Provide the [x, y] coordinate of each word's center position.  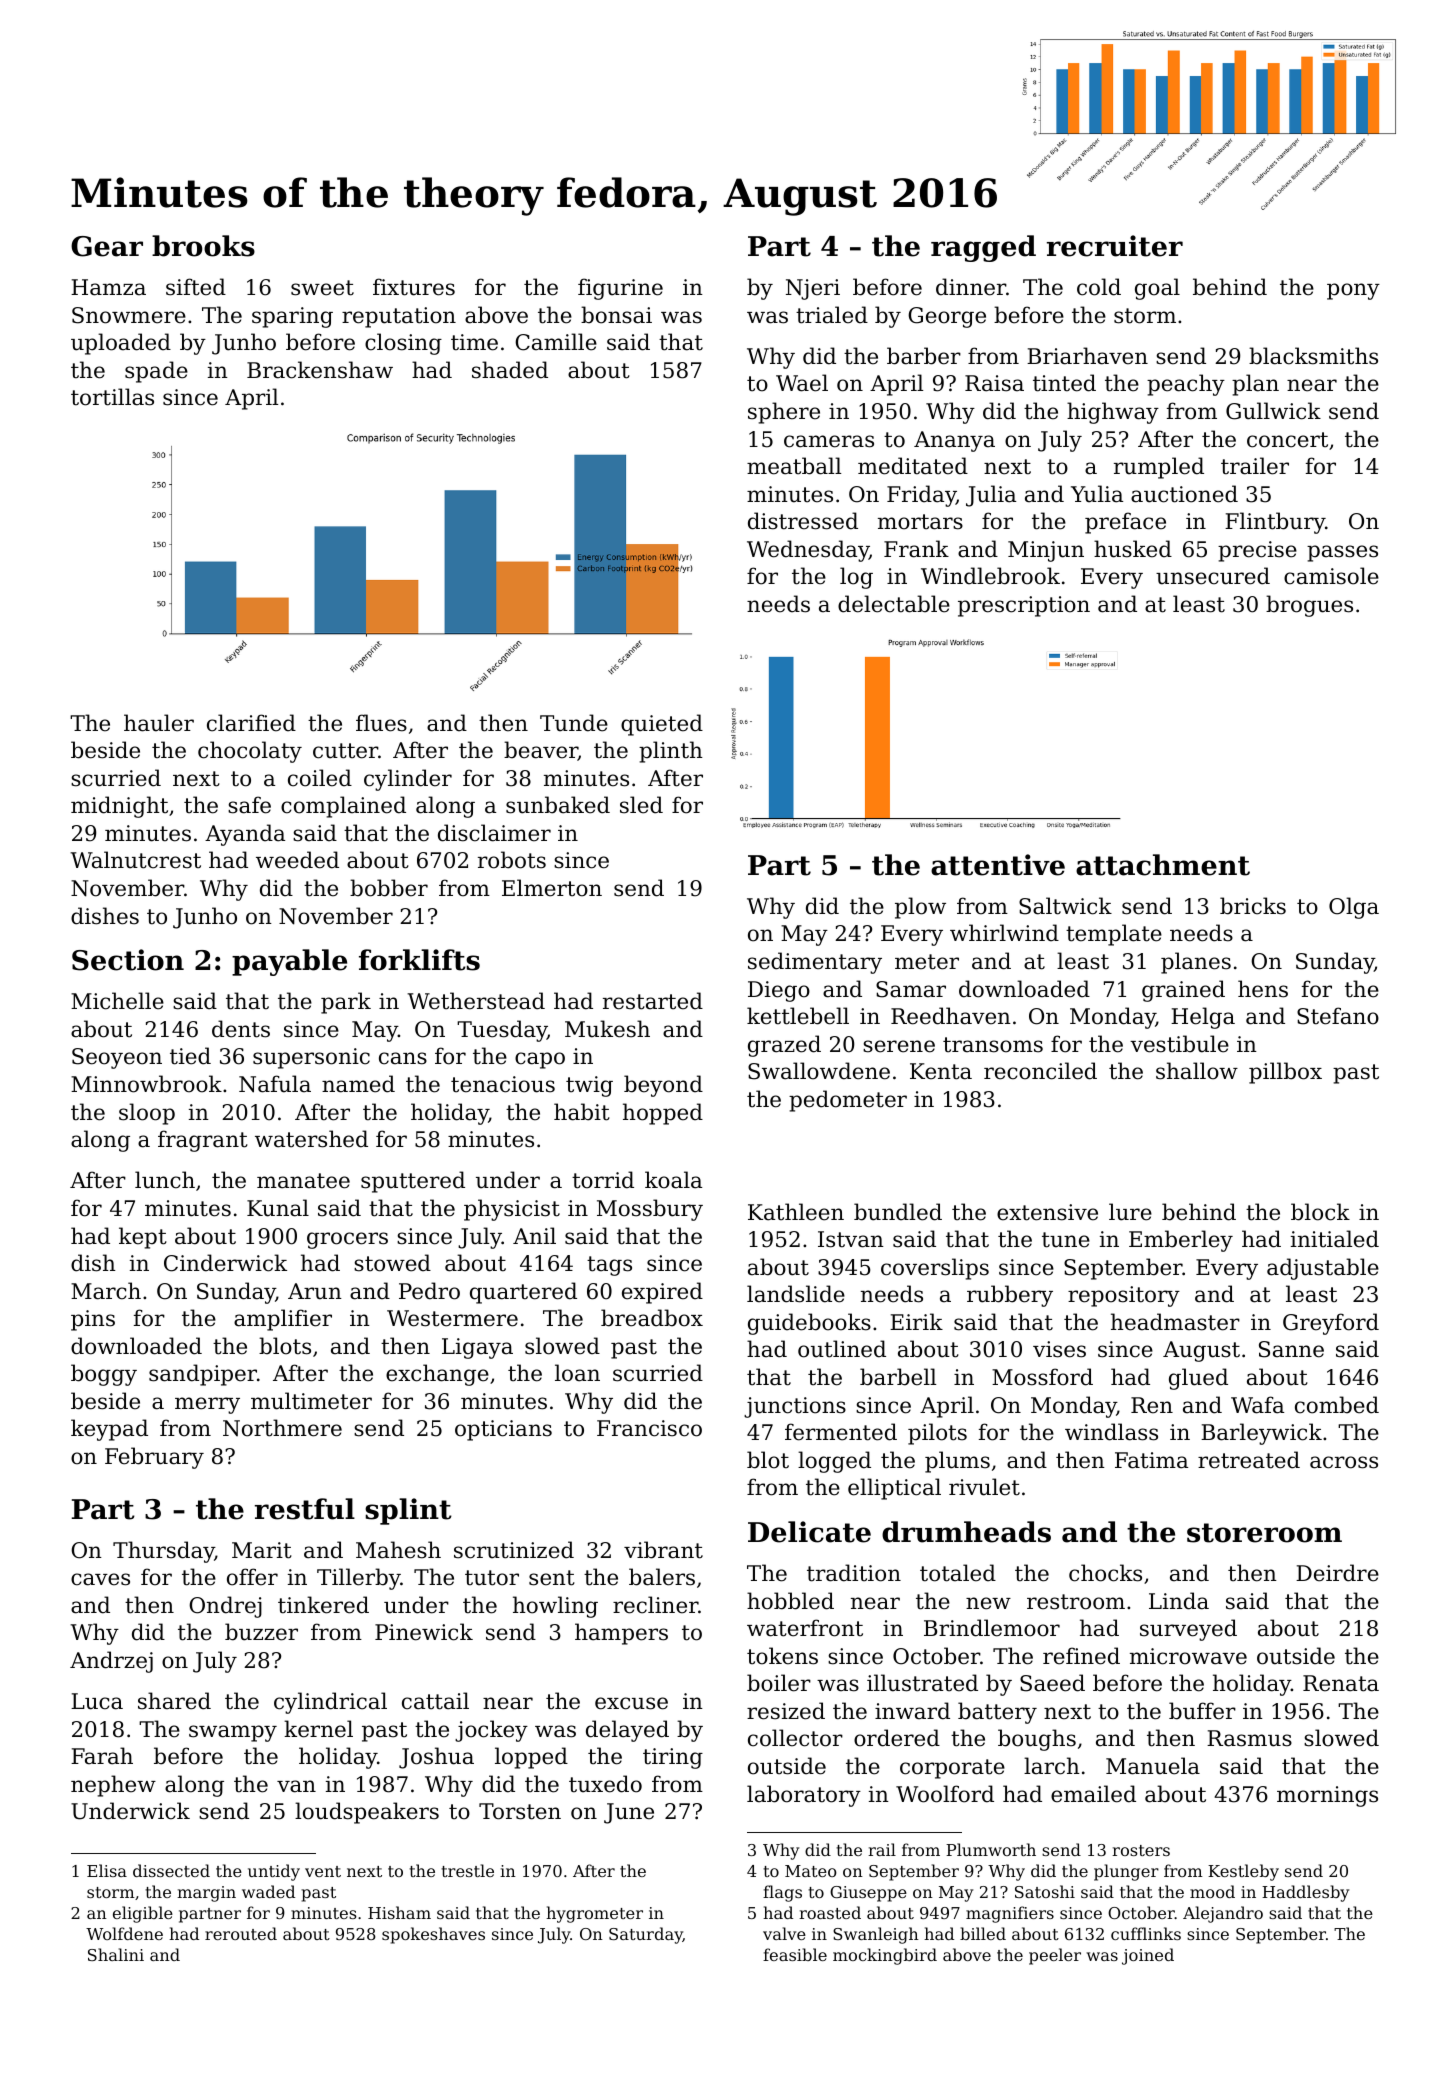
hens [1263, 989]
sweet [322, 288]
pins [93, 1320]
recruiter [1115, 246]
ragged [983, 248]
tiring [673, 1758]
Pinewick [424, 1632]
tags [609, 1266]
